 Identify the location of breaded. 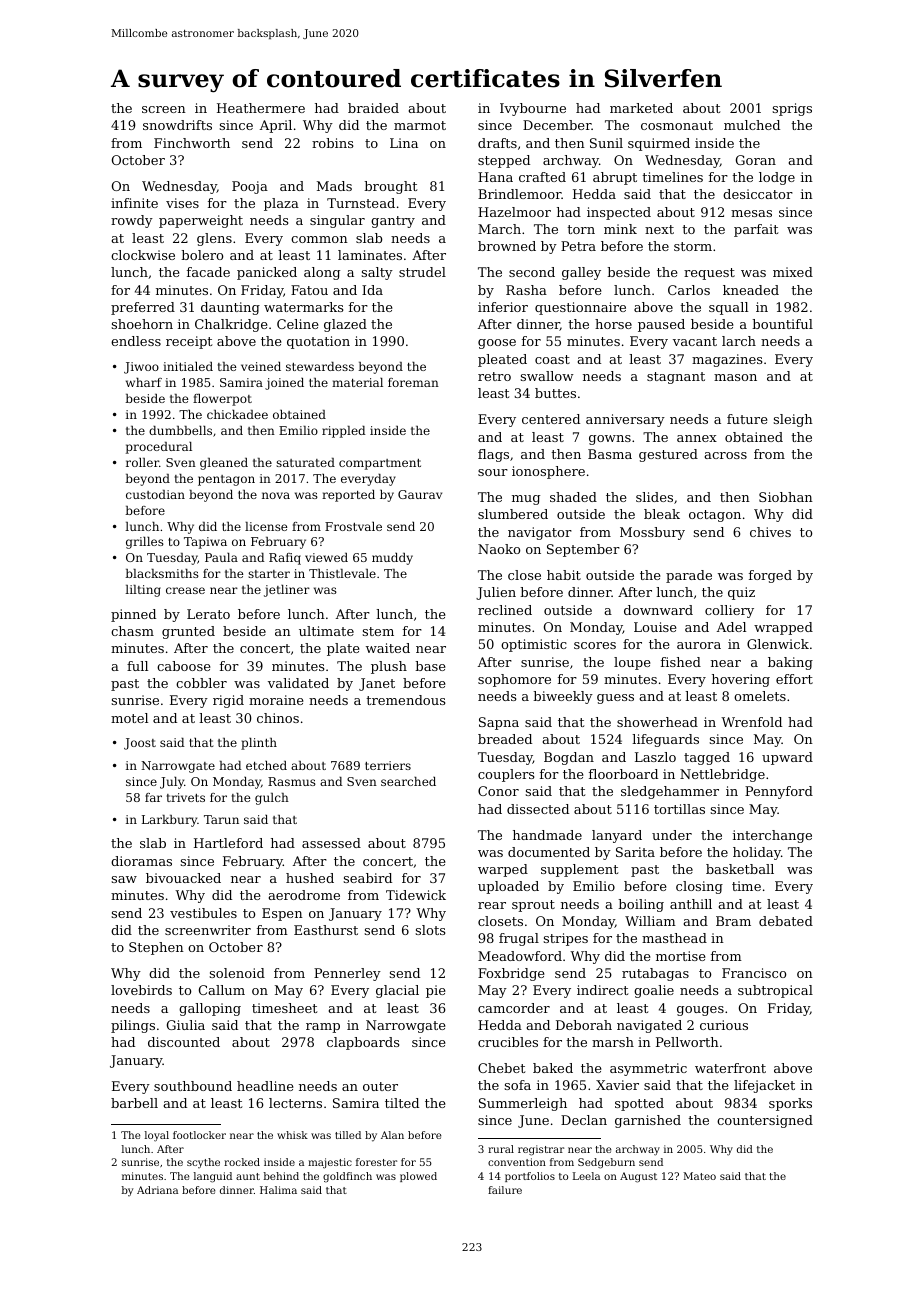
(505, 739).
